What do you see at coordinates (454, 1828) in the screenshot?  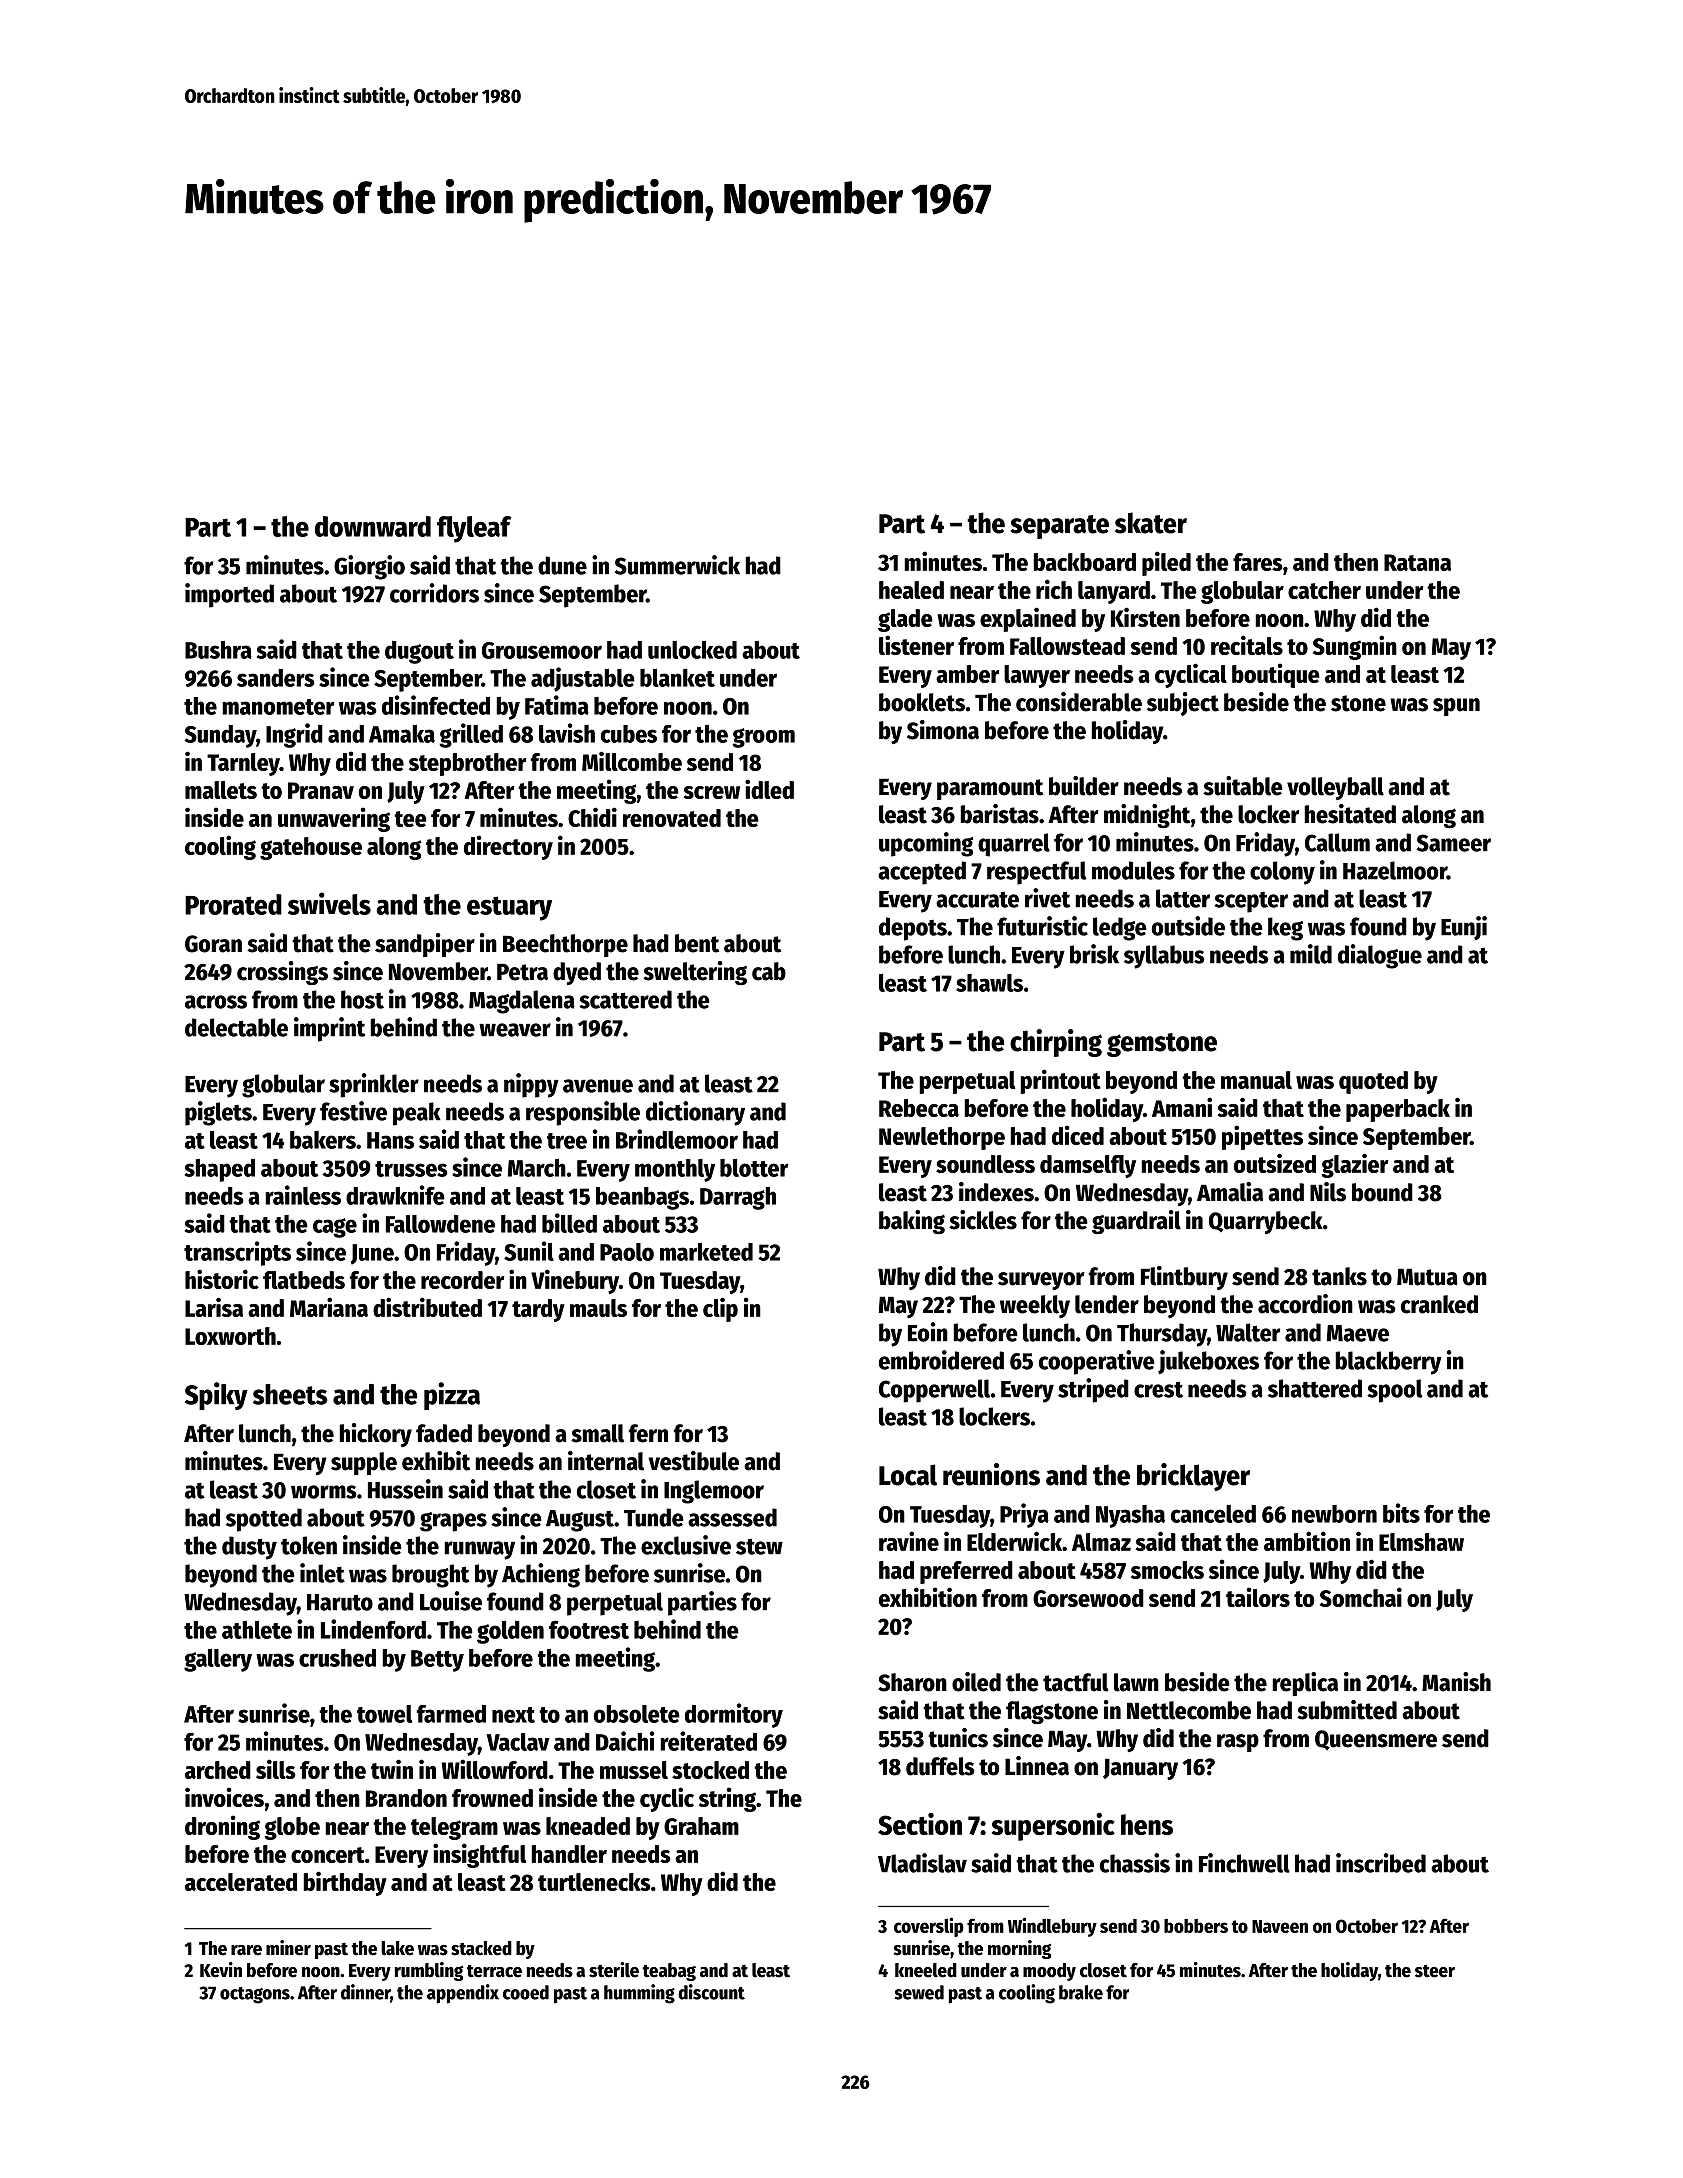 I see `telegram` at bounding box center [454, 1828].
